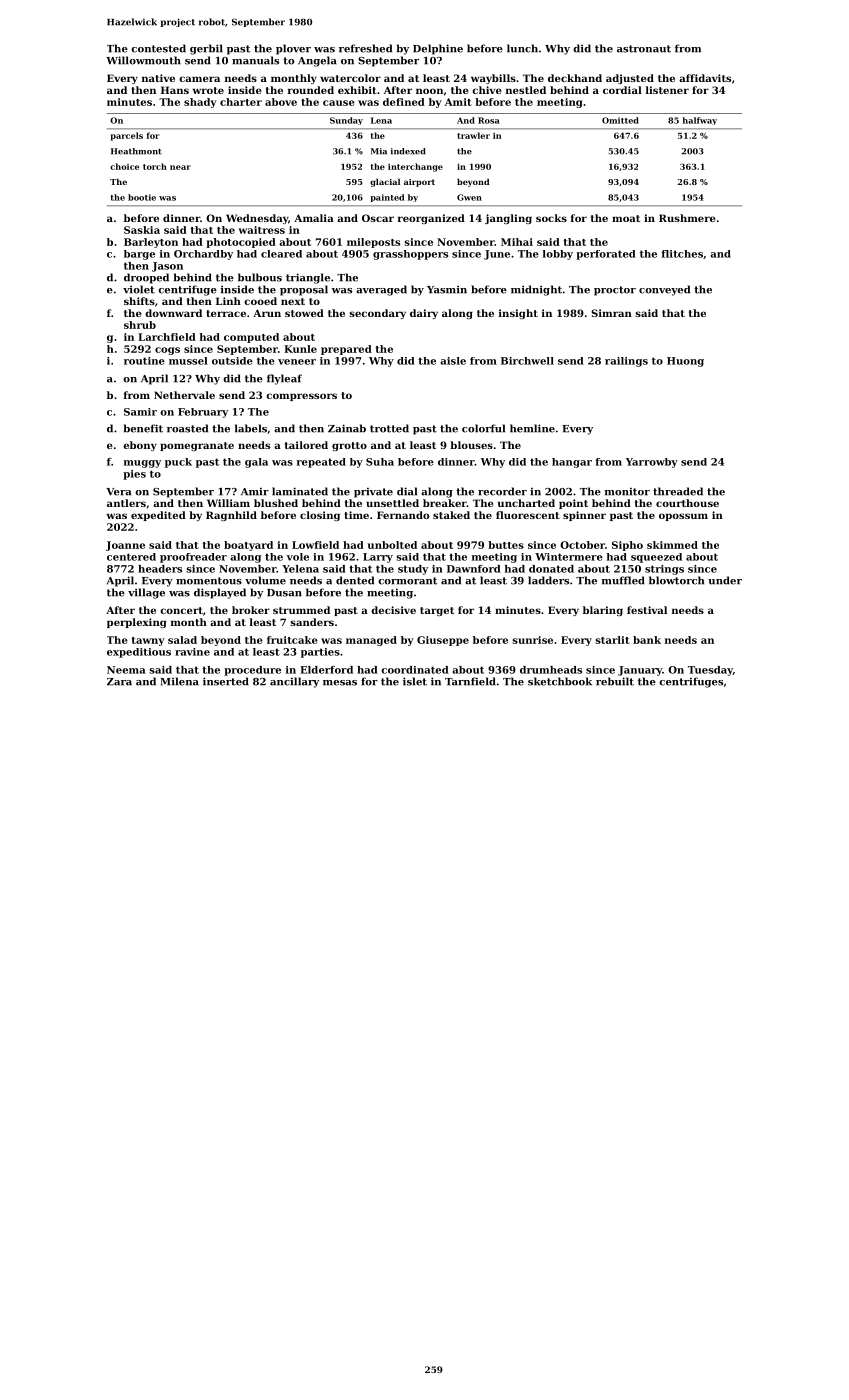 The width and height of the screenshot is (849, 1400). What do you see at coordinates (126, 670) in the screenshot?
I see `Neema` at bounding box center [126, 670].
